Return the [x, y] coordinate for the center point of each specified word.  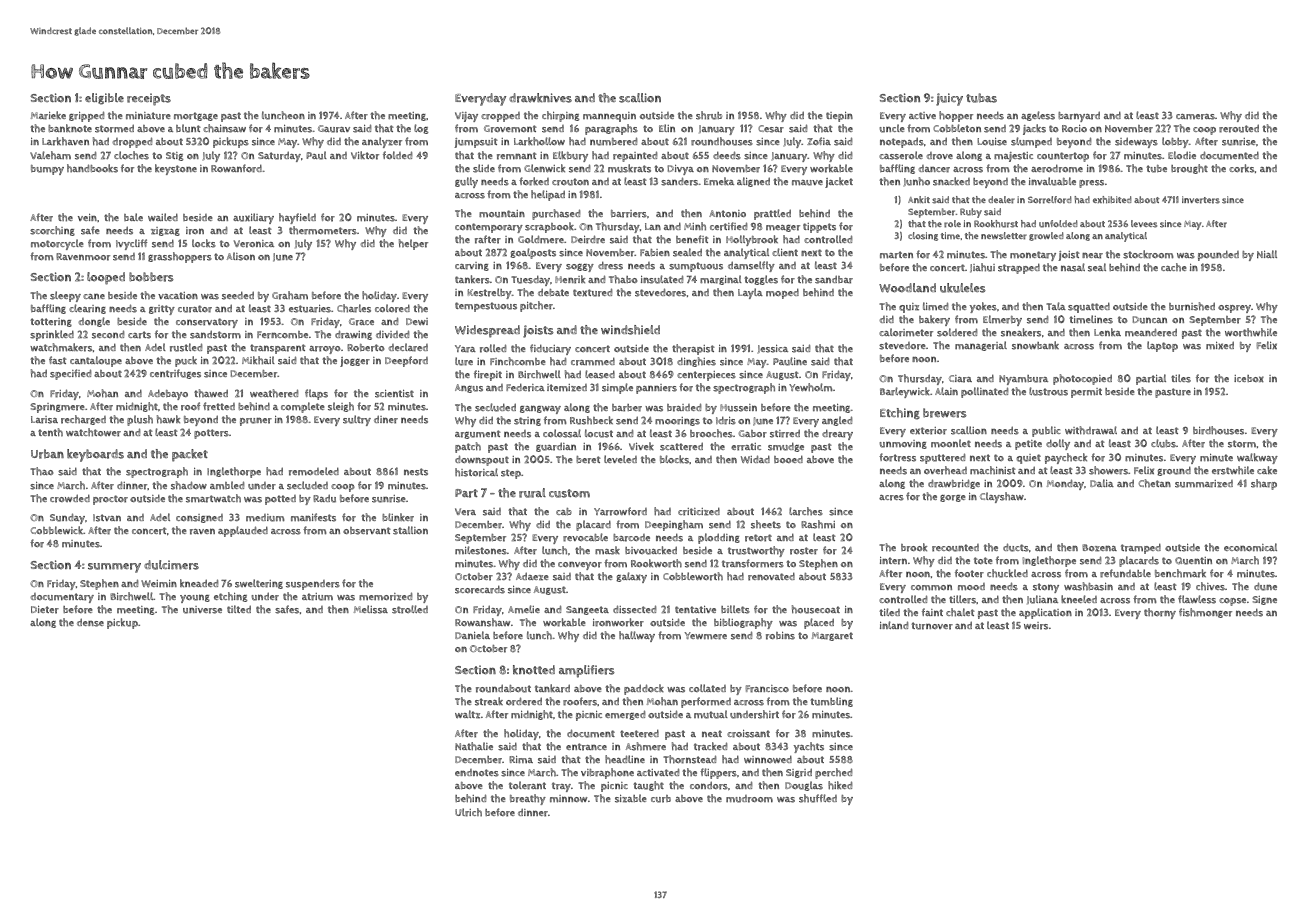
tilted [239, 609]
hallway [637, 636]
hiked [840, 785]
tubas [981, 98]
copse [1232, 602]
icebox [1249, 379]
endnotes [477, 773]
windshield [630, 330]
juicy [949, 99]
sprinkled [52, 335]
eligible [104, 99]
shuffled [818, 798]
